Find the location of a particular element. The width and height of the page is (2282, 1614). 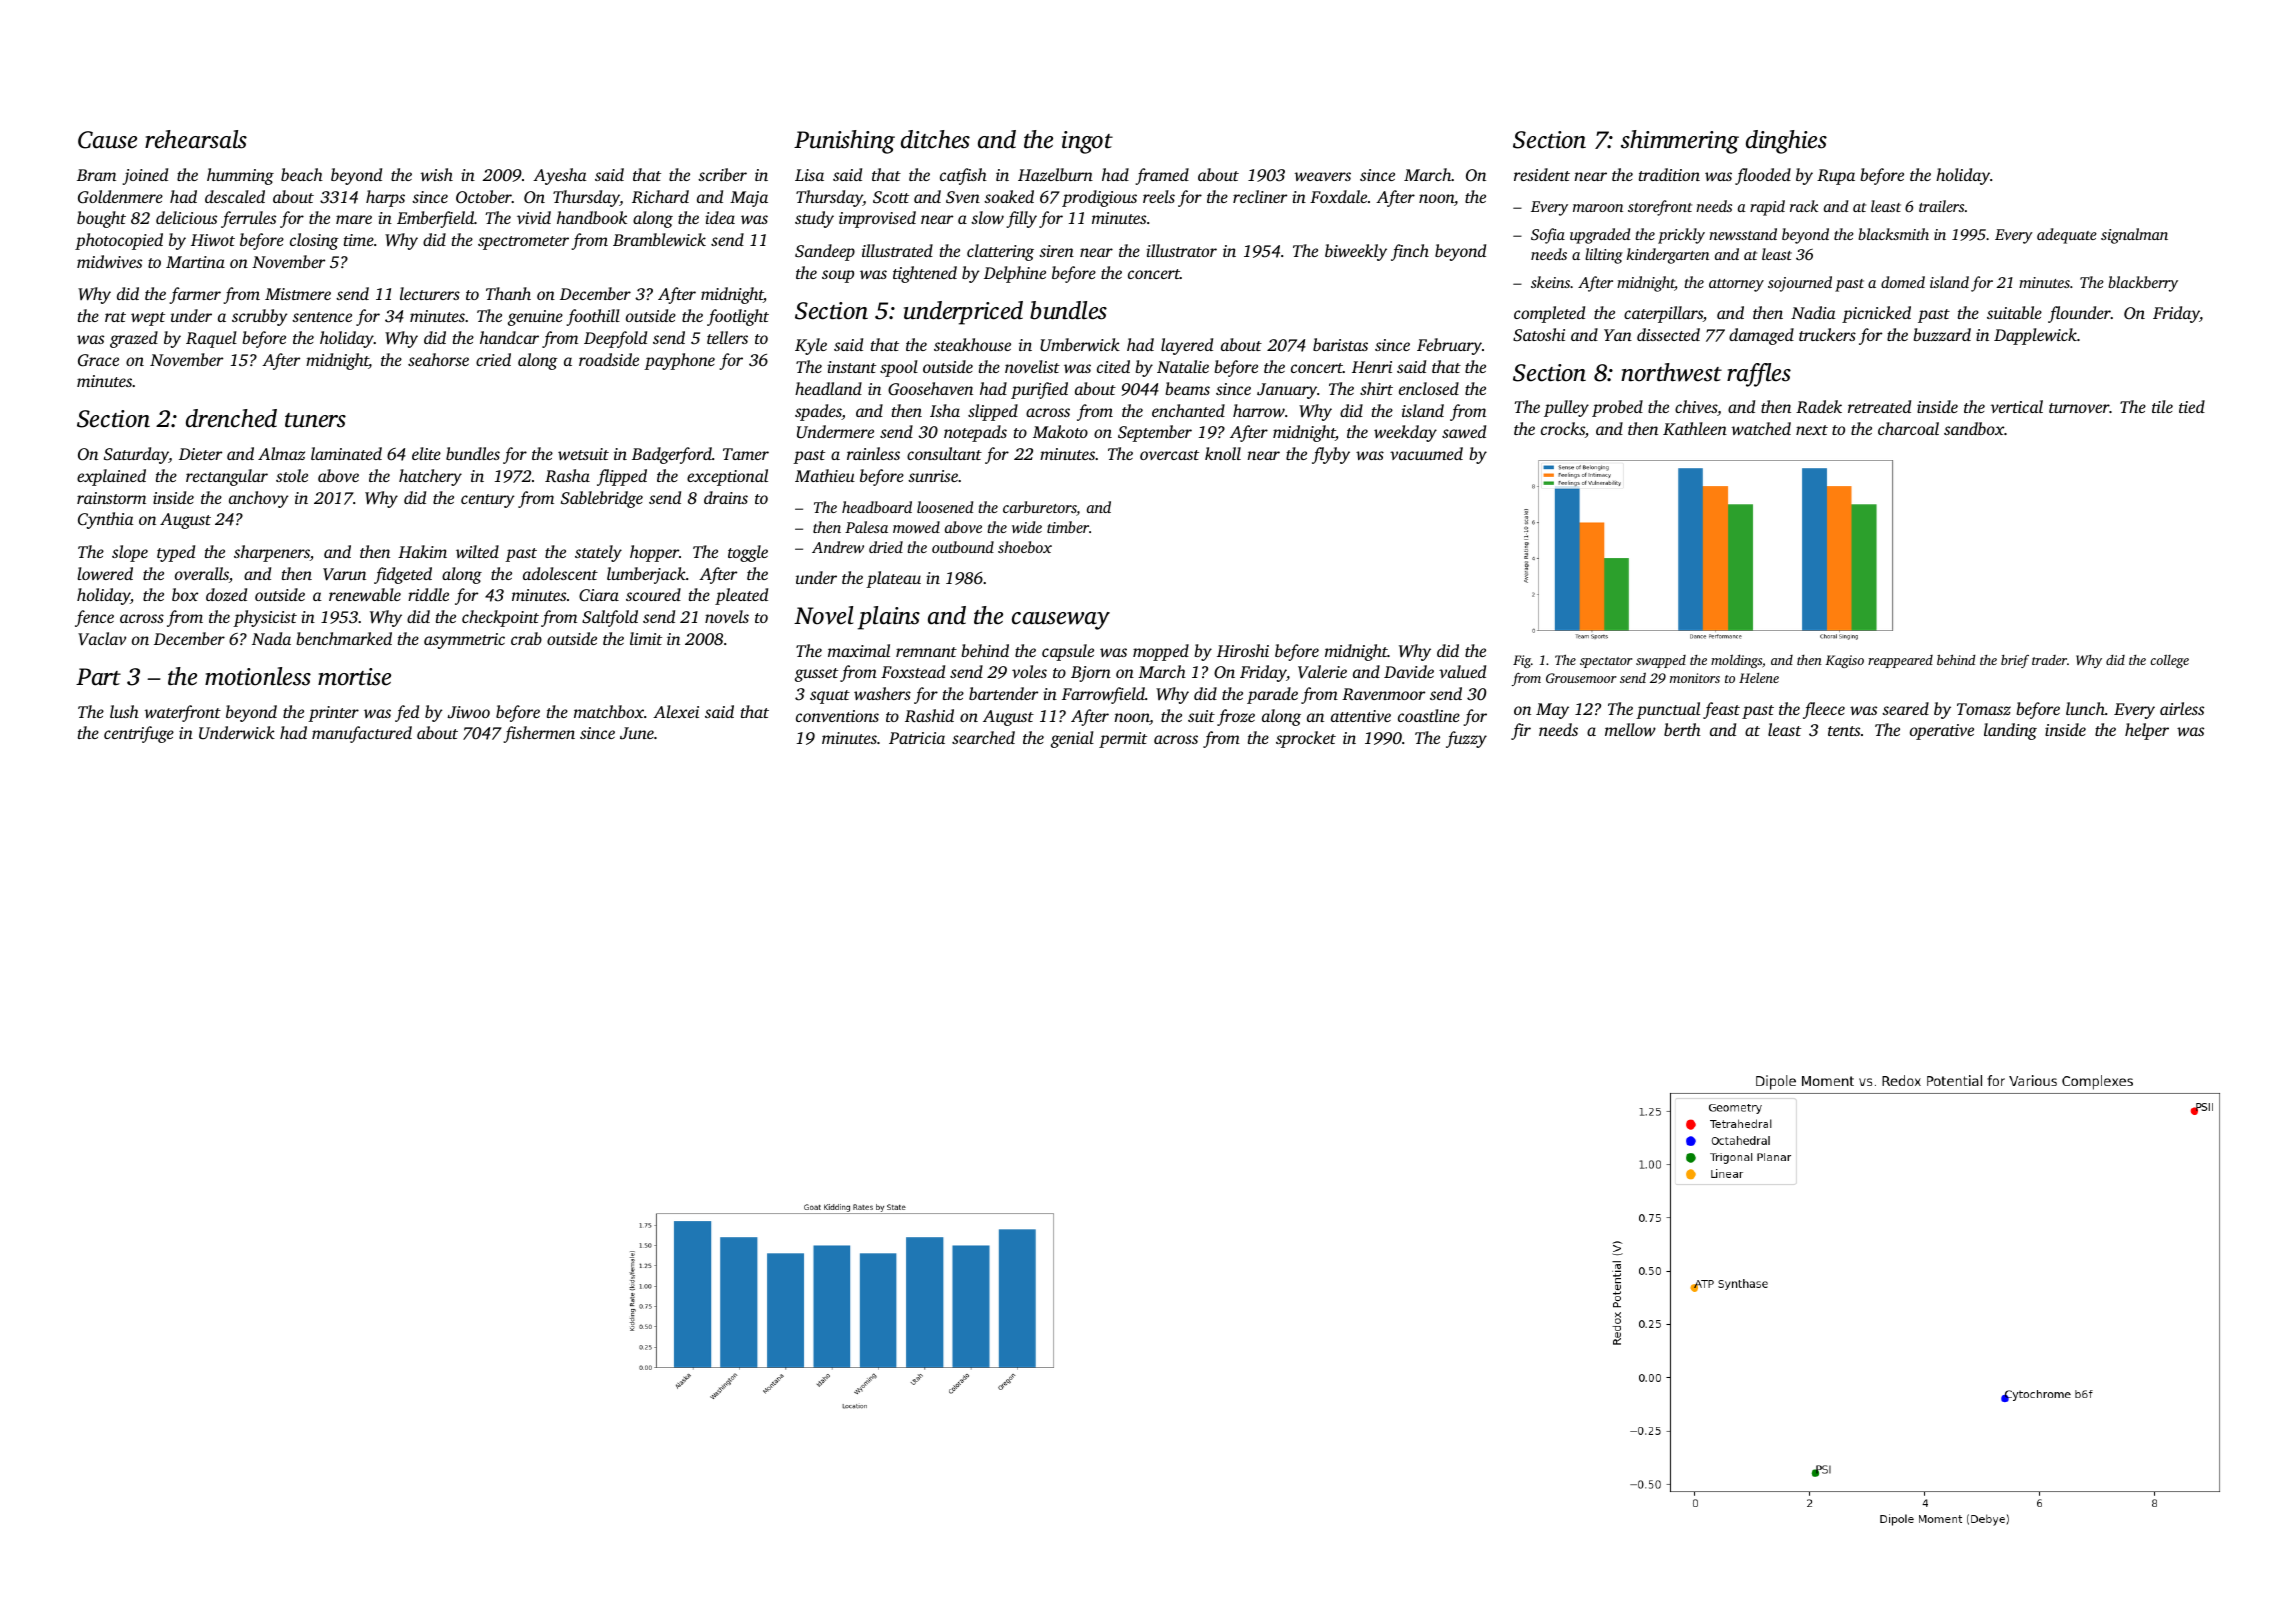

Dapplewick is located at coordinates (2035, 336).
